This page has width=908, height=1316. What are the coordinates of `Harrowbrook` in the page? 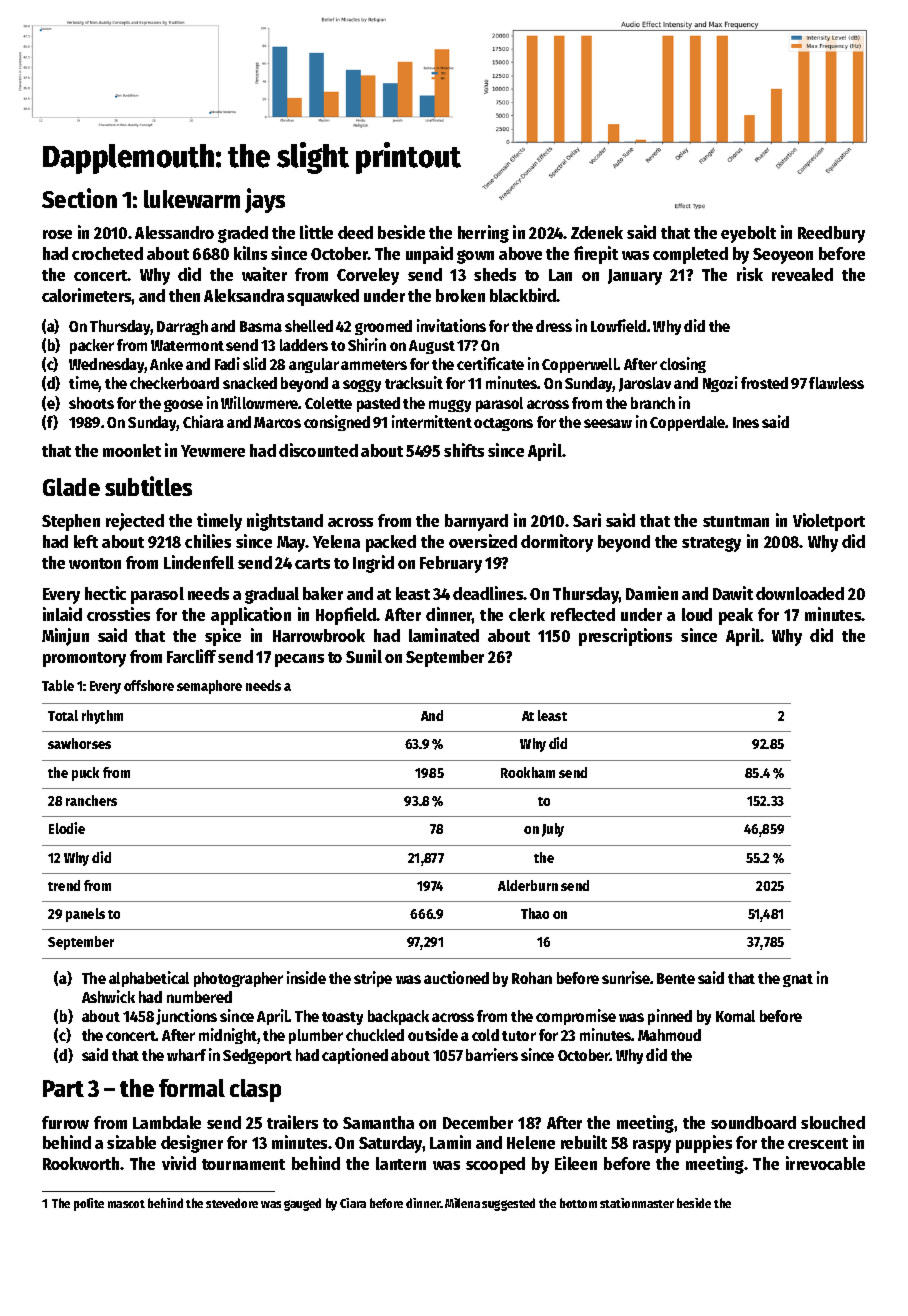 It's located at (319, 635).
